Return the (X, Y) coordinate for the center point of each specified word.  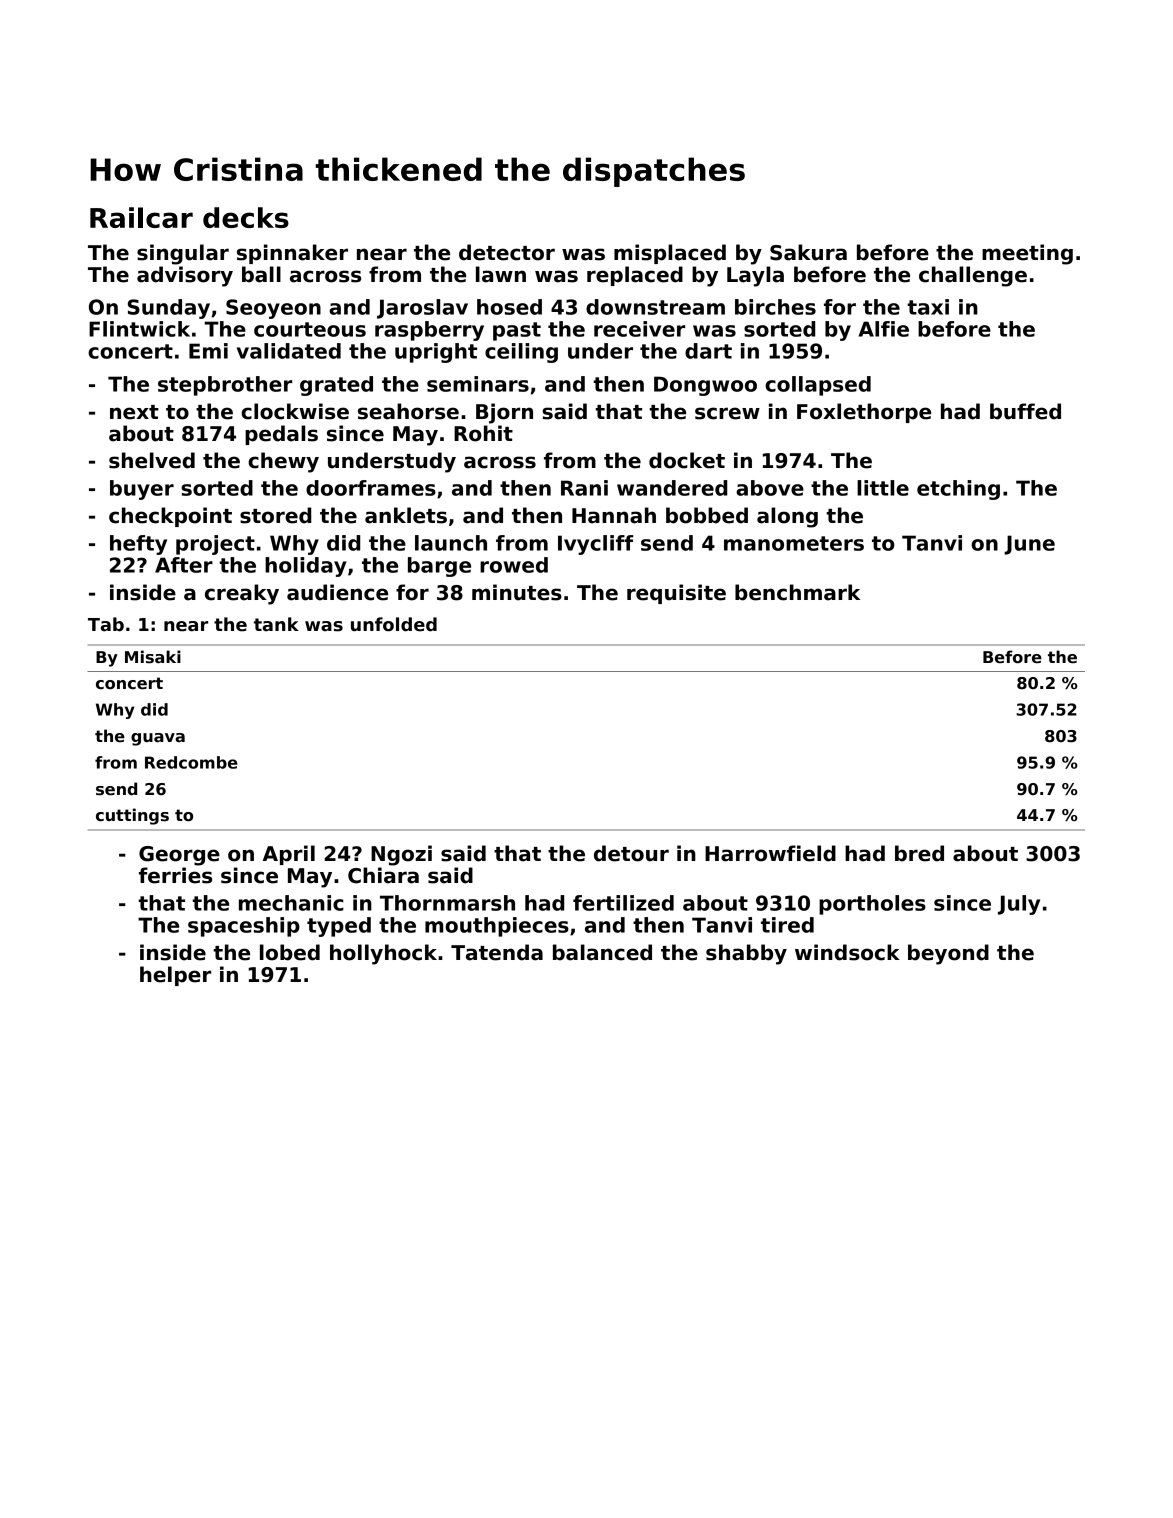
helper (175, 976)
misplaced (670, 254)
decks (246, 217)
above (770, 488)
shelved (152, 460)
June (1029, 545)
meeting (1027, 254)
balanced (602, 952)
